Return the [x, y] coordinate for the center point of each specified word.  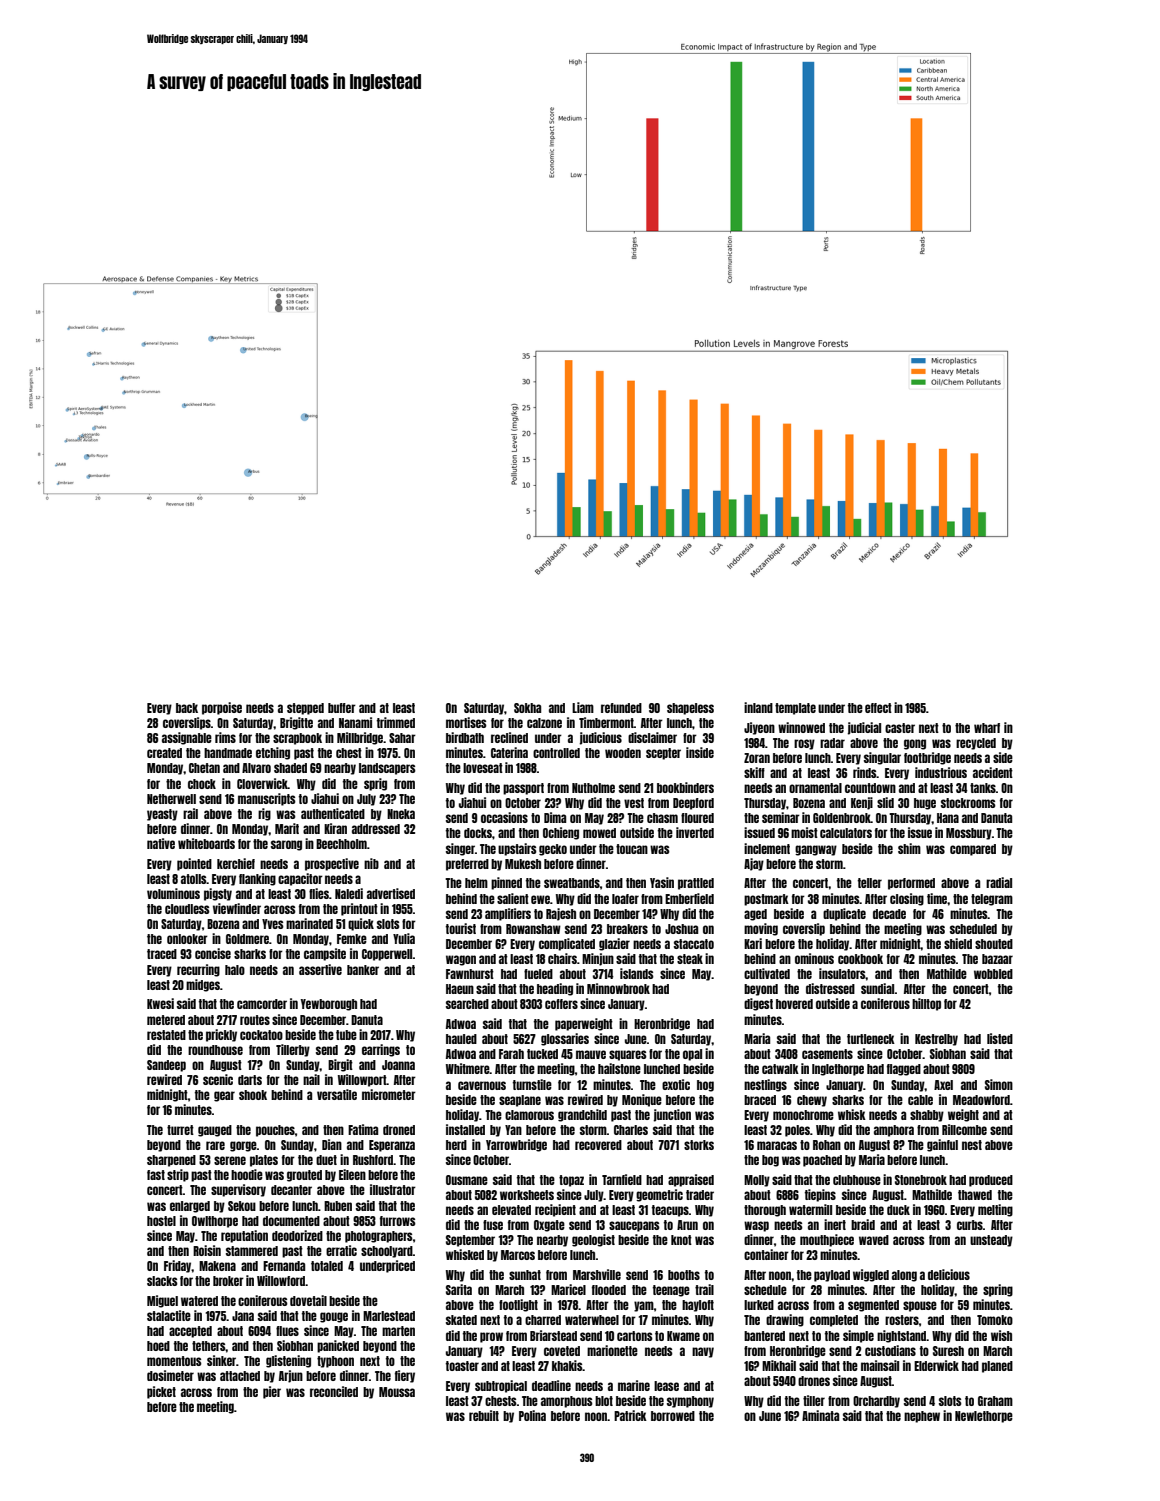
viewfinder [237, 908]
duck [898, 1210]
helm [476, 883]
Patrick [630, 1415]
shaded [290, 768]
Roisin [207, 1250]
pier [272, 1392]
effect [878, 708]
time [937, 898]
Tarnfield [622, 1179]
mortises [466, 722]
